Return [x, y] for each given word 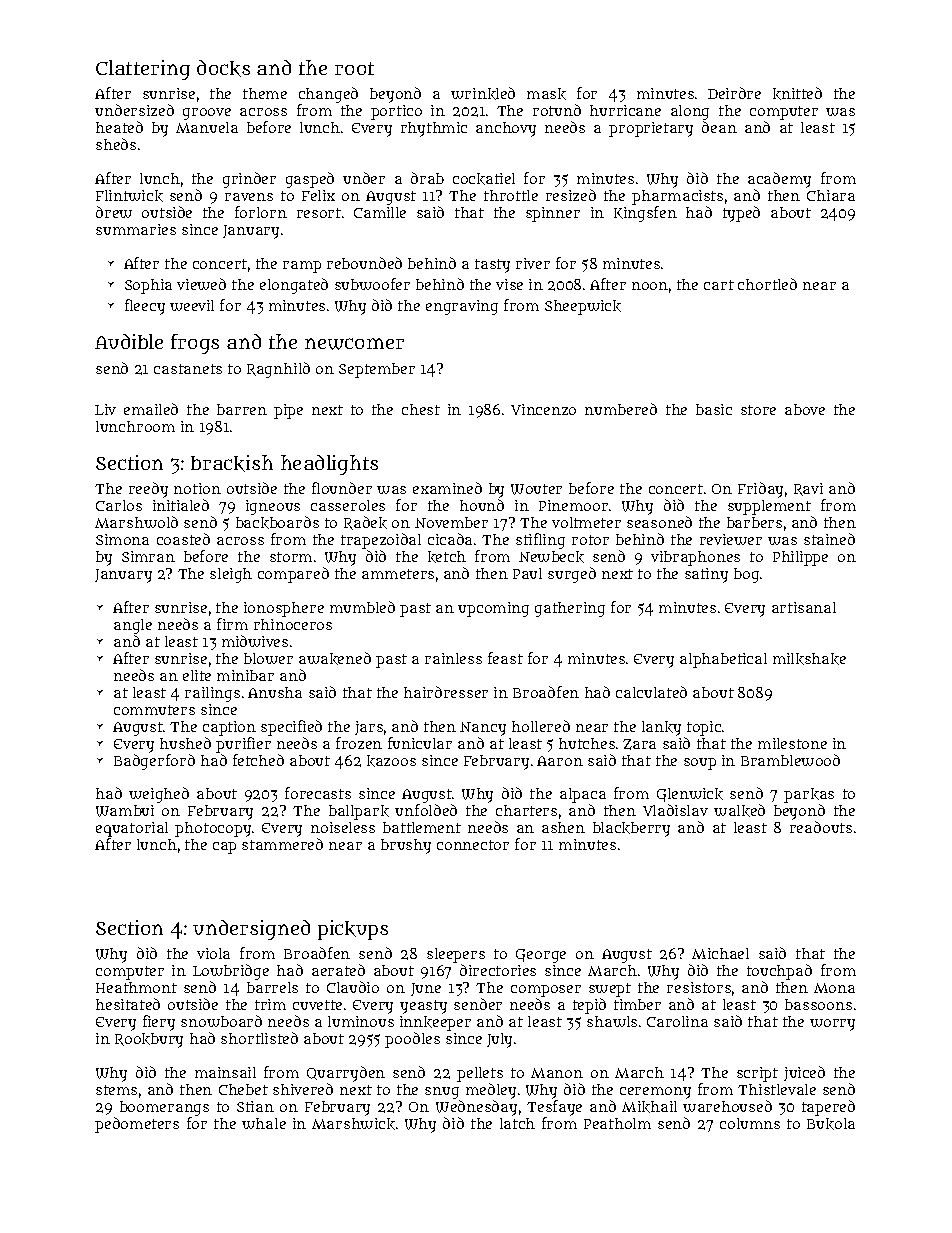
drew [114, 212]
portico [396, 112]
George [541, 956]
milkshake [809, 659]
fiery [159, 1023]
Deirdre [734, 93]
